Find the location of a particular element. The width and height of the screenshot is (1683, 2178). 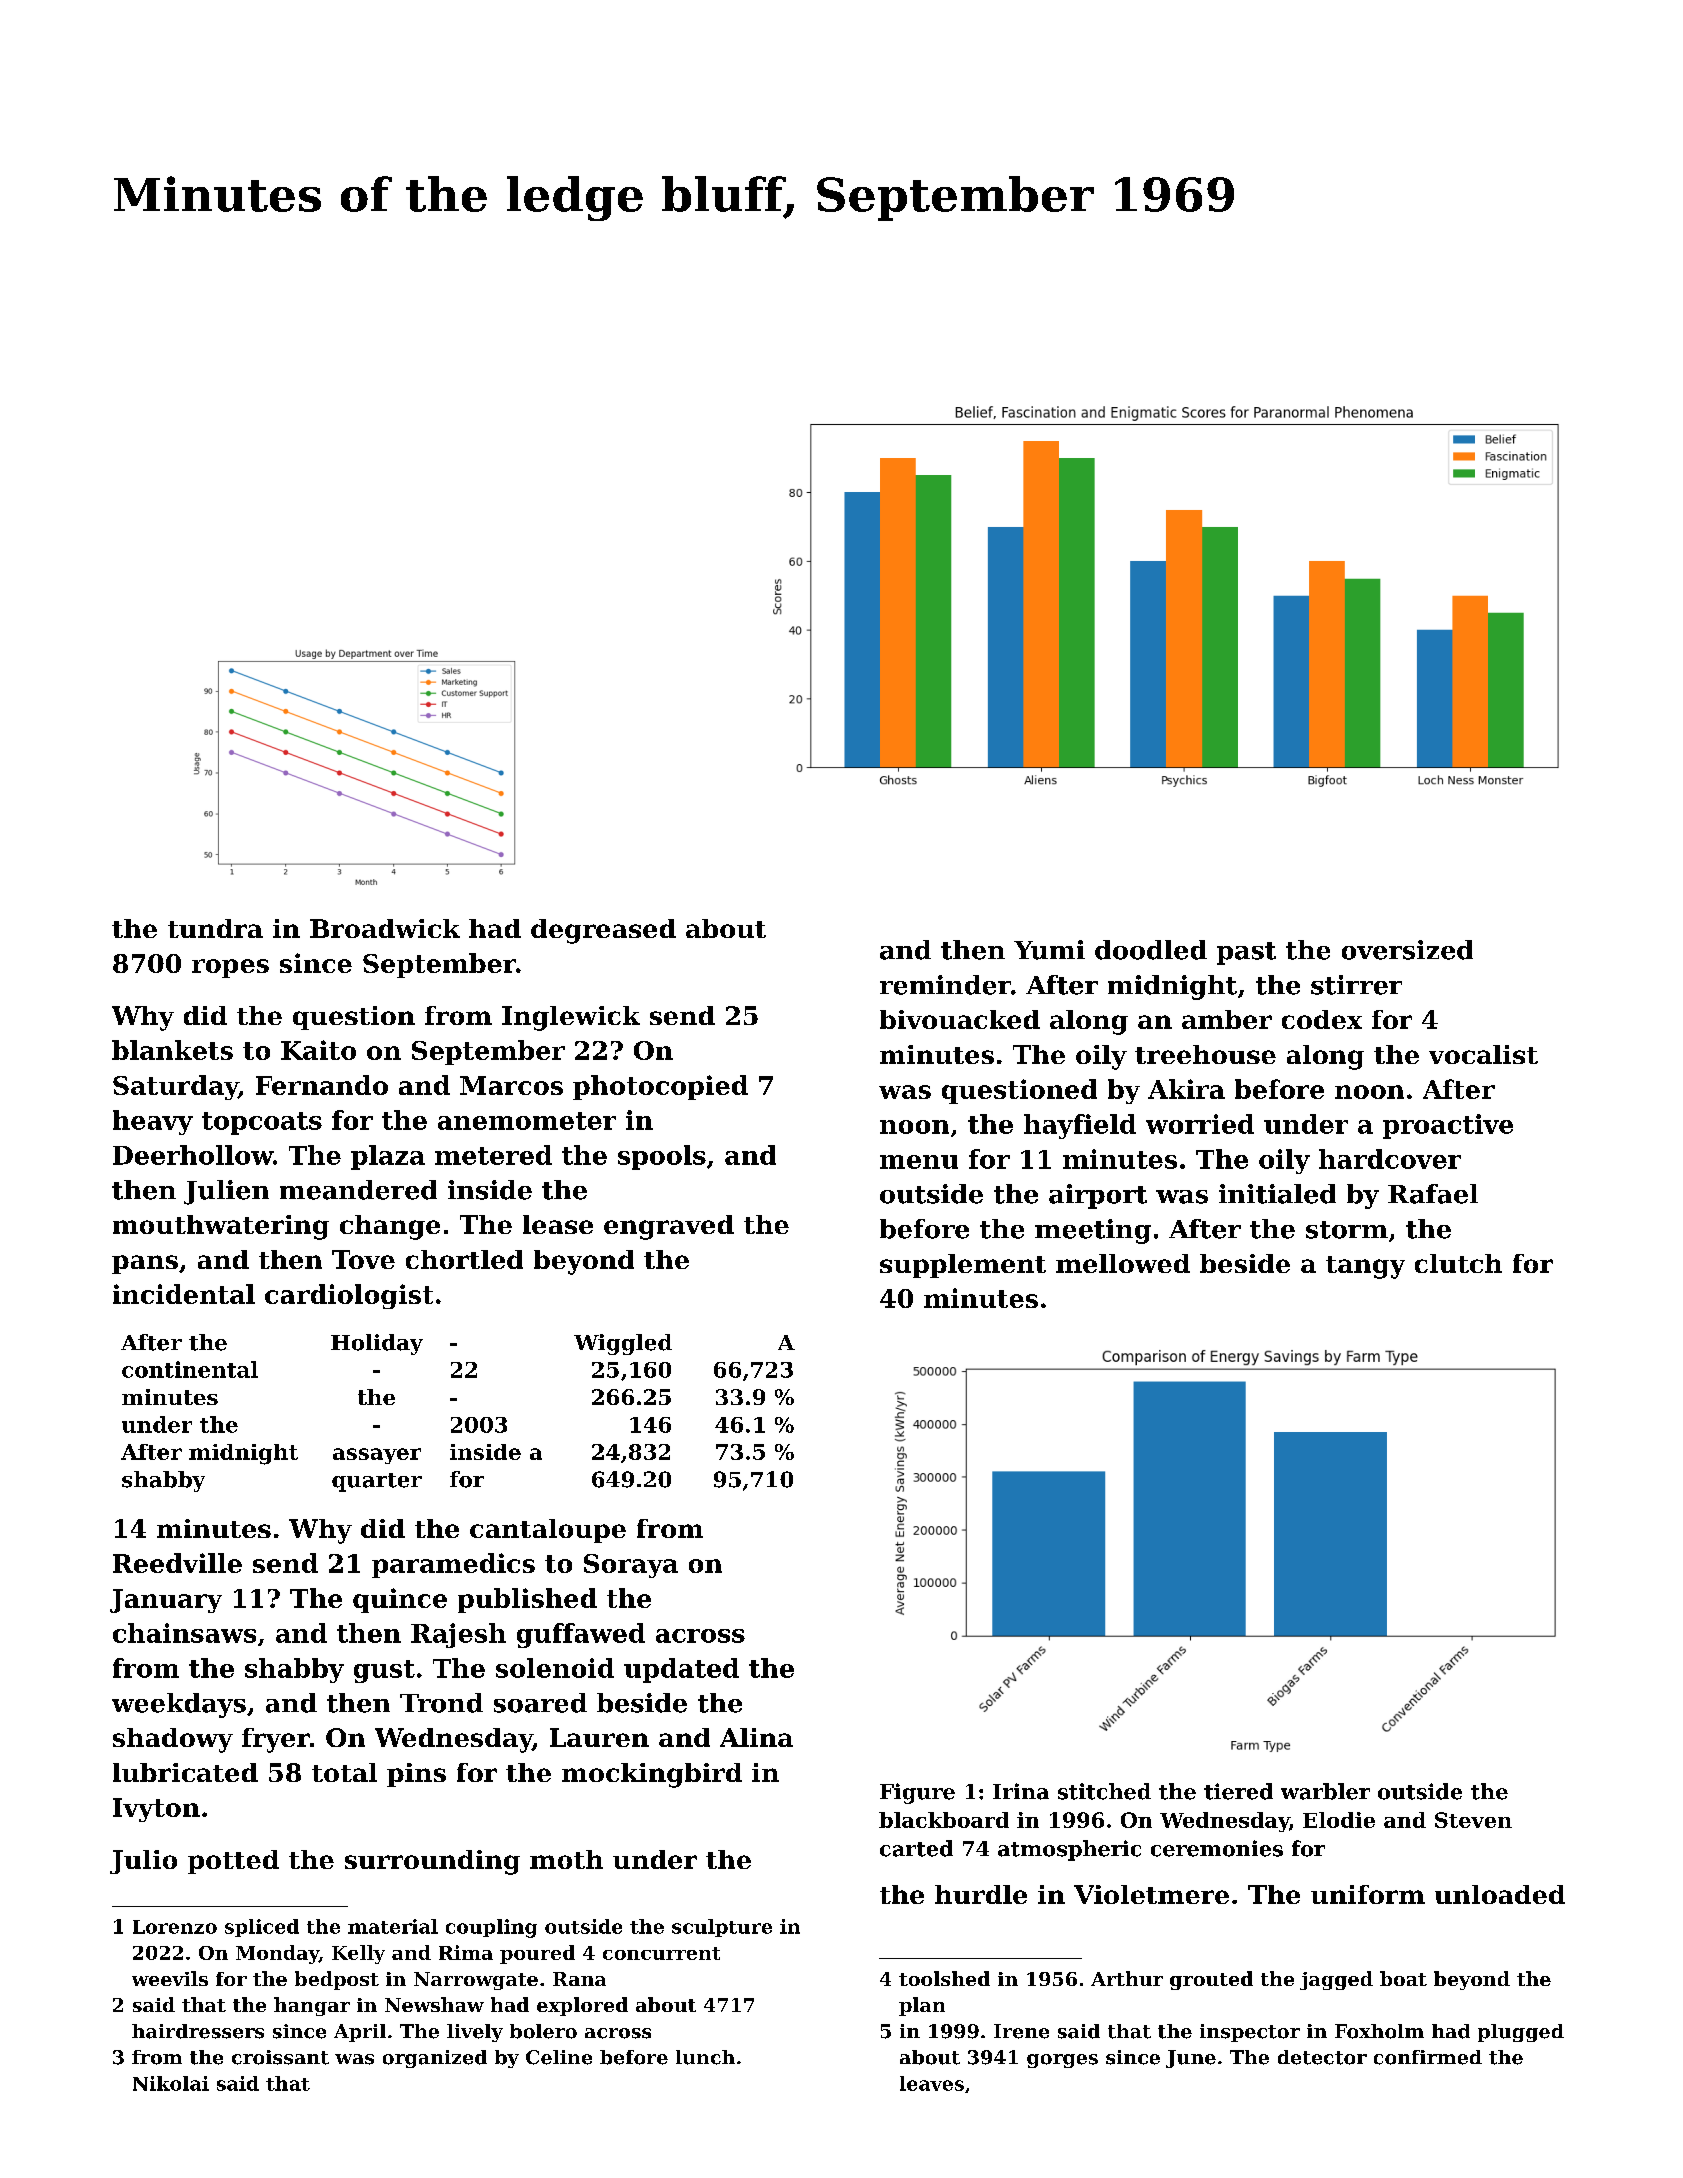

stitched is located at coordinates (1104, 1791).
